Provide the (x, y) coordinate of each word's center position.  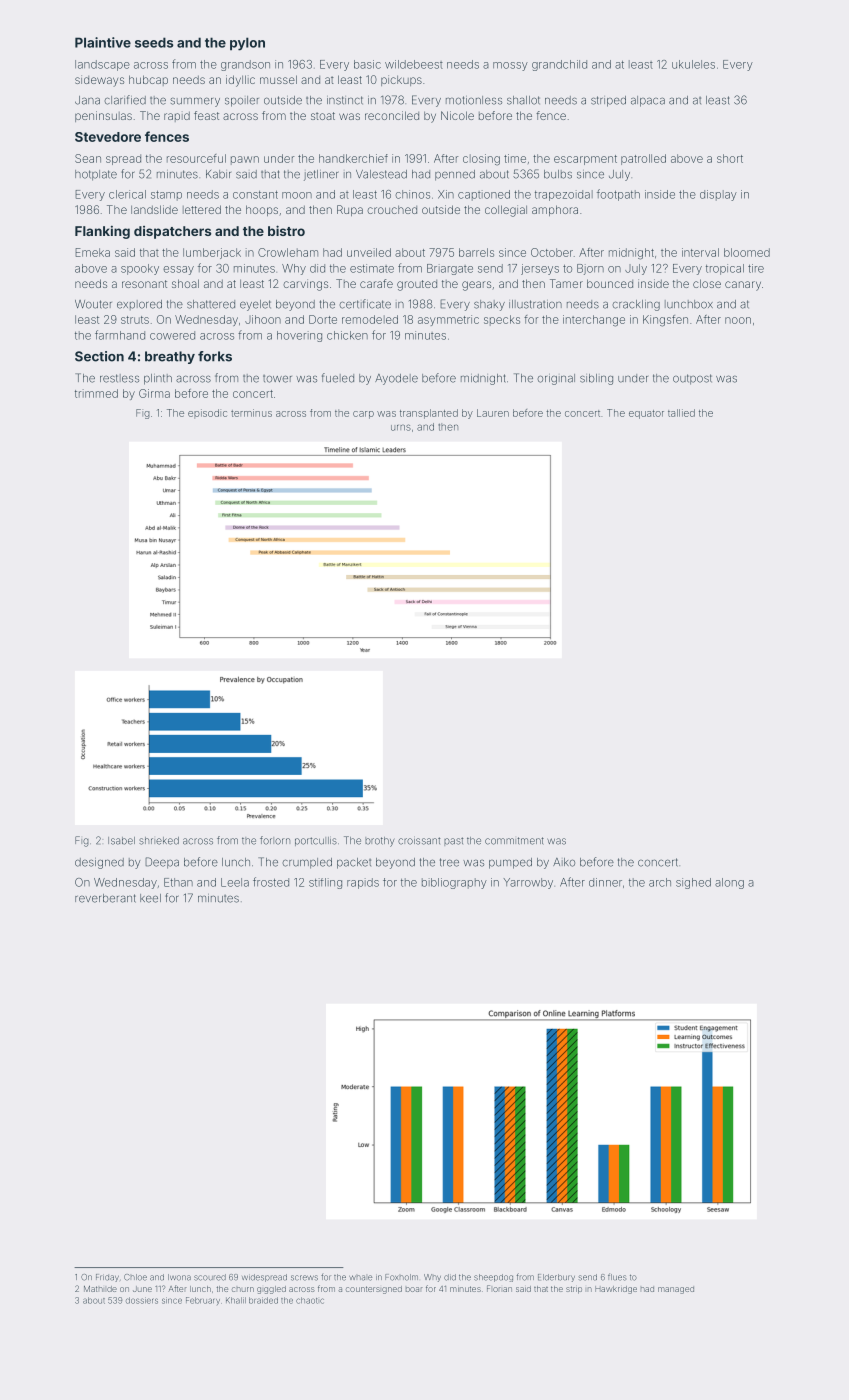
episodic (207, 414)
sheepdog (493, 1278)
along (729, 883)
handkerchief (353, 158)
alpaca (648, 101)
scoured (210, 1277)
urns (401, 427)
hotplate (96, 175)
